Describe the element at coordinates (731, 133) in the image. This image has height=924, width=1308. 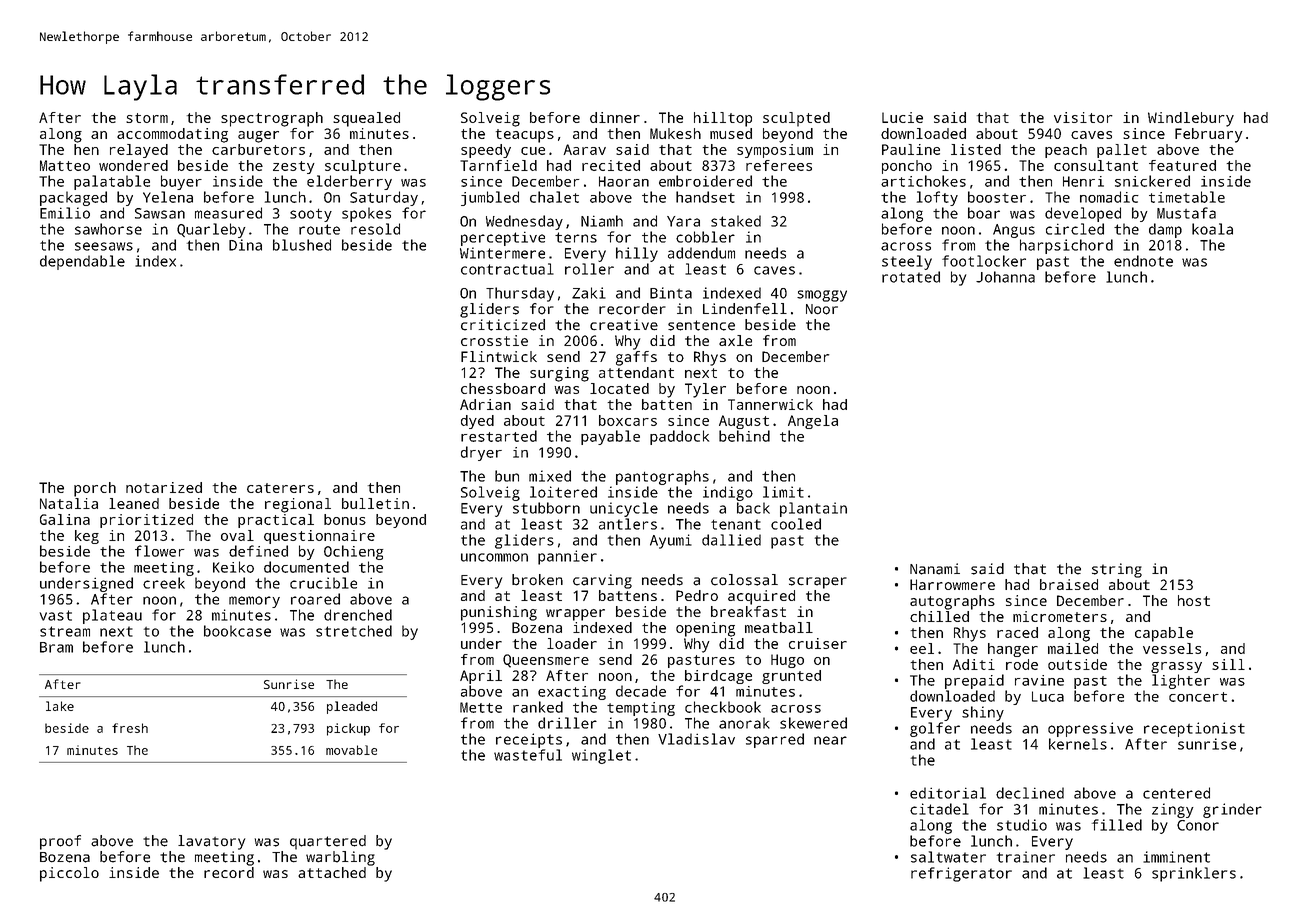
I see `mused` at that location.
